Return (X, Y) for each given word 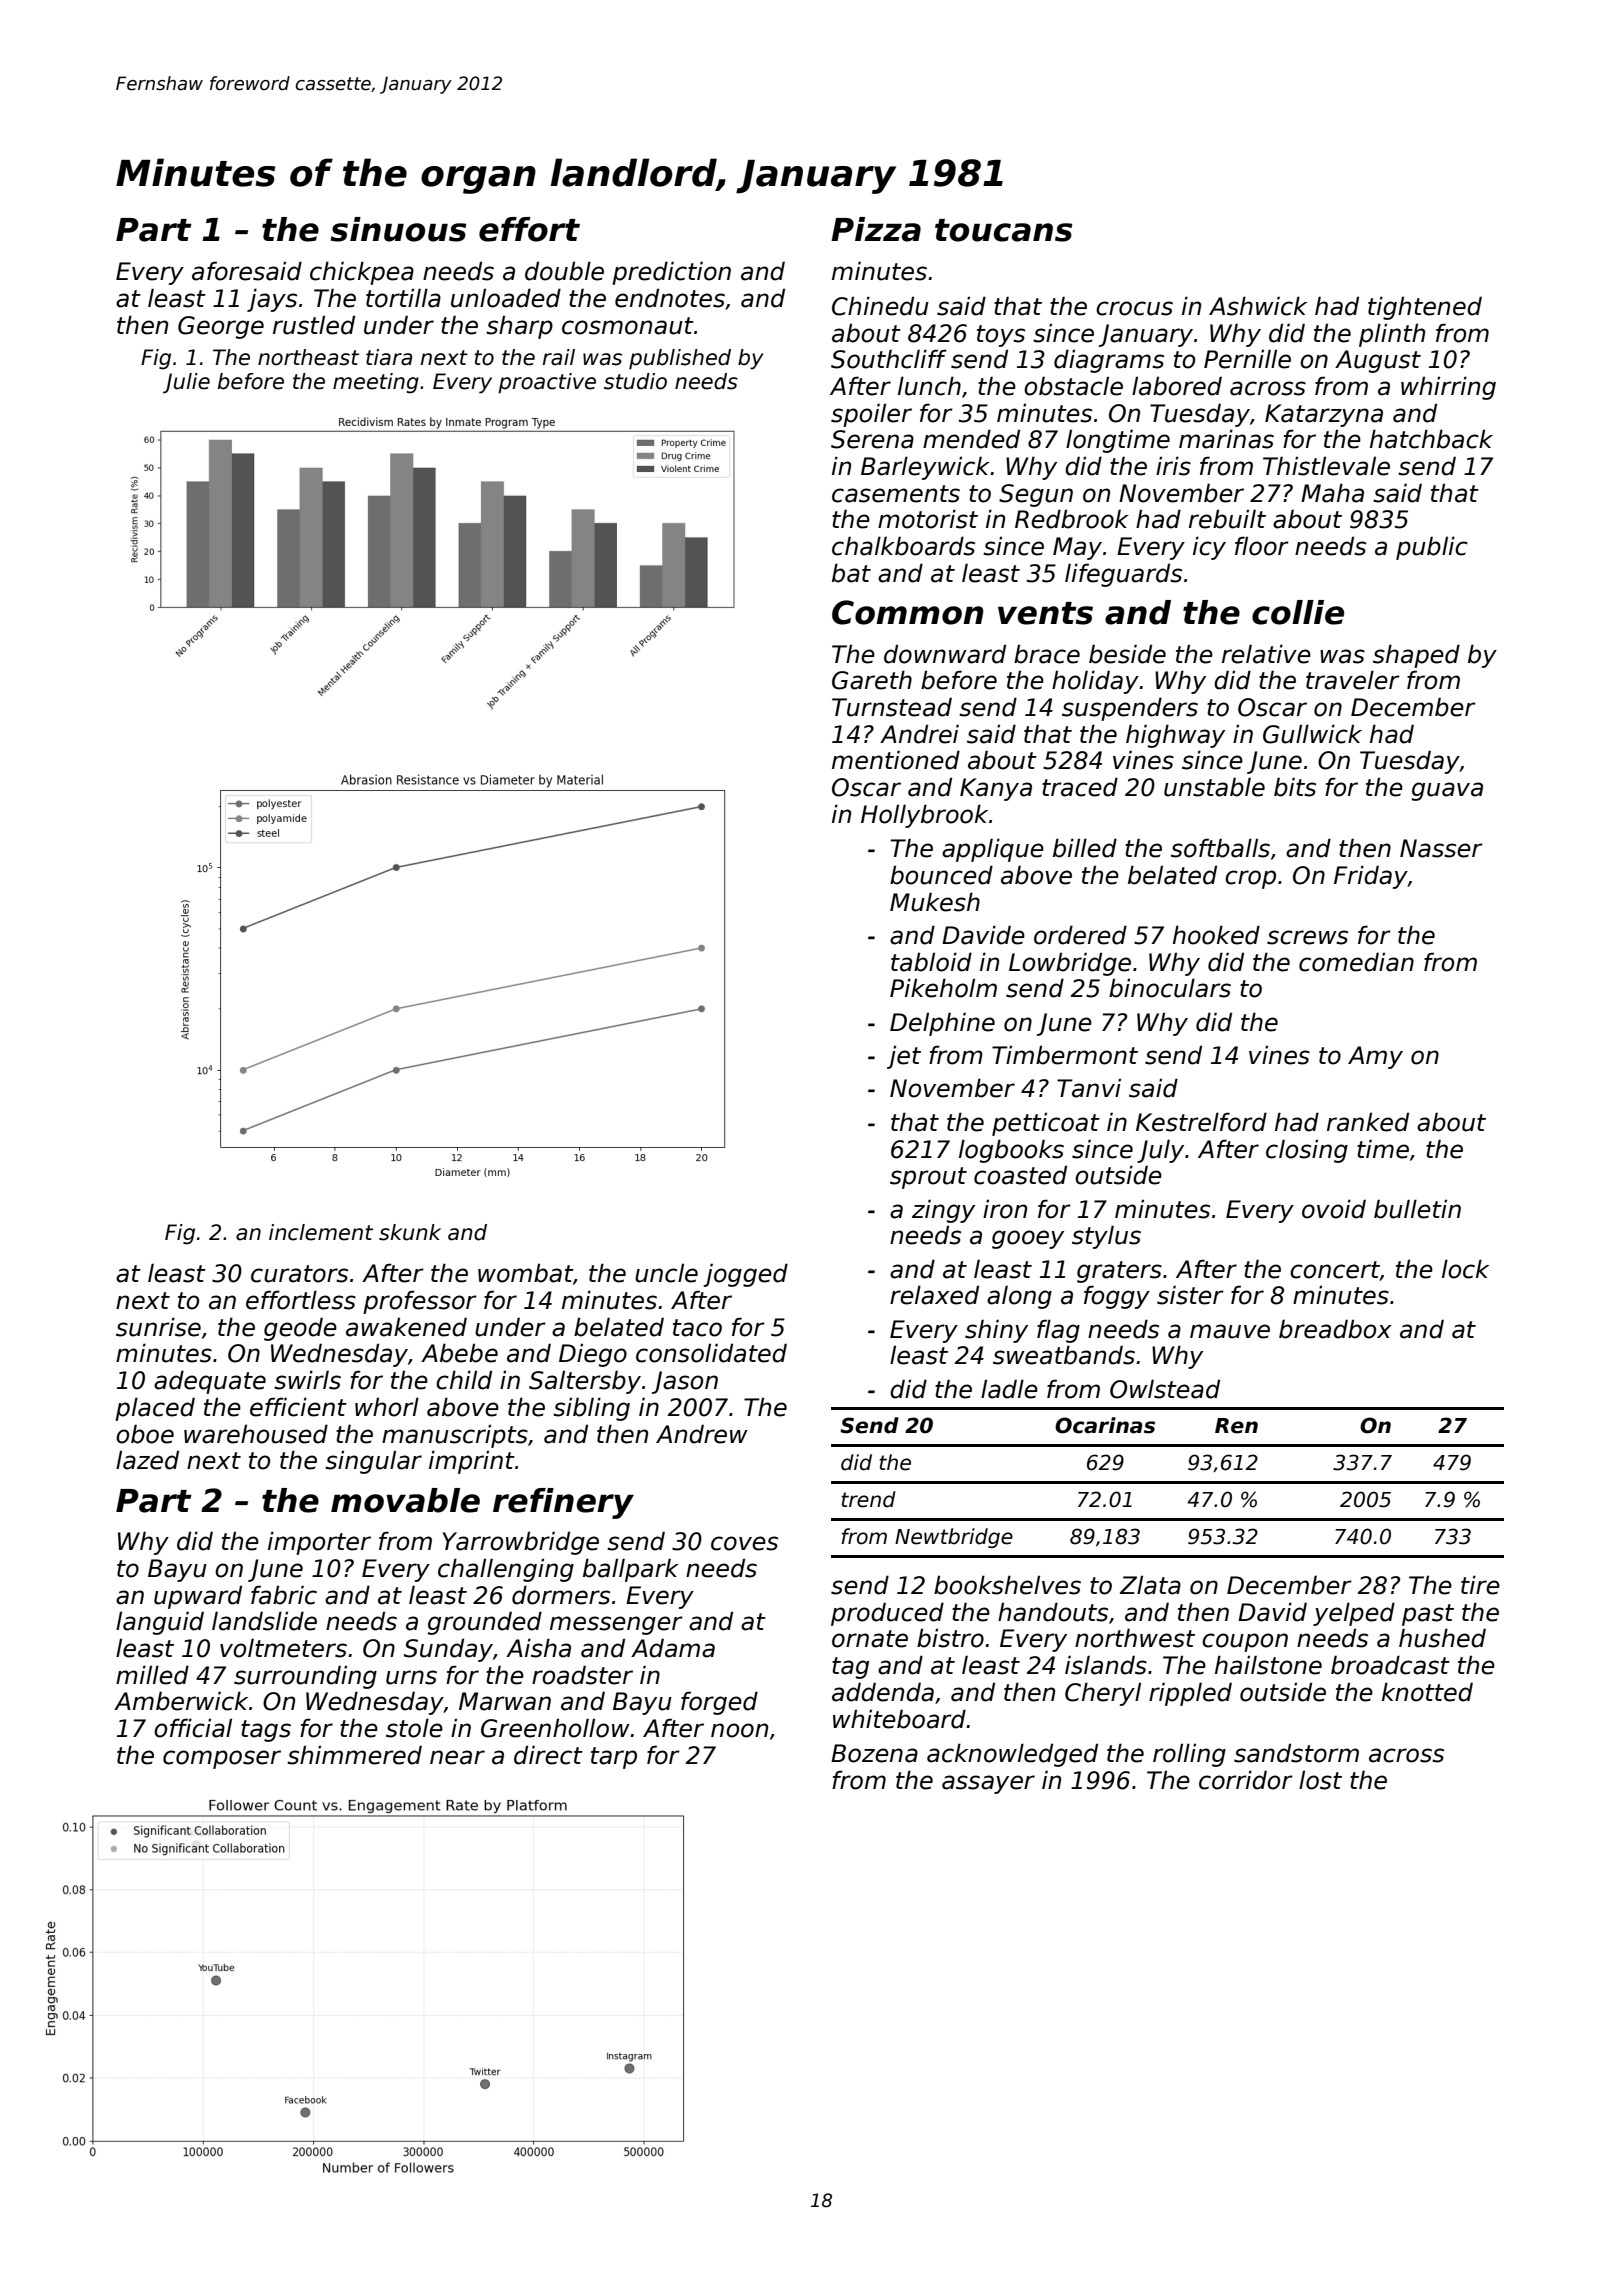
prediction (671, 273)
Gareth (872, 680)
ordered (1080, 935)
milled (152, 1675)
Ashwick (1258, 306)
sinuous (398, 229)
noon (739, 1730)
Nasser (1441, 848)
